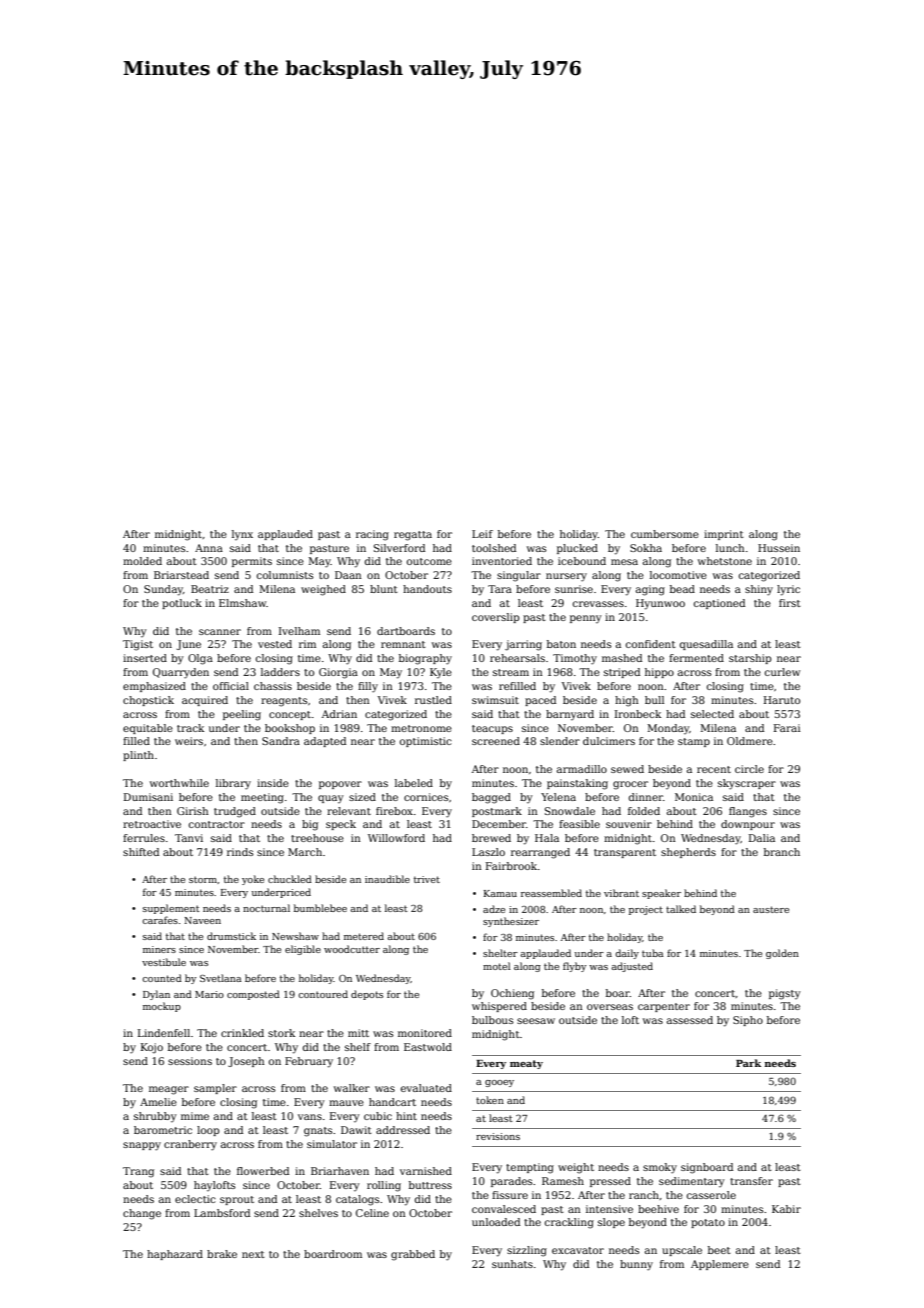 This screenshot has width=924, height=1308. What do you see at coordinates (750, 659) in the screenshot?
I see `starship` at bounding box center [750, 659].
